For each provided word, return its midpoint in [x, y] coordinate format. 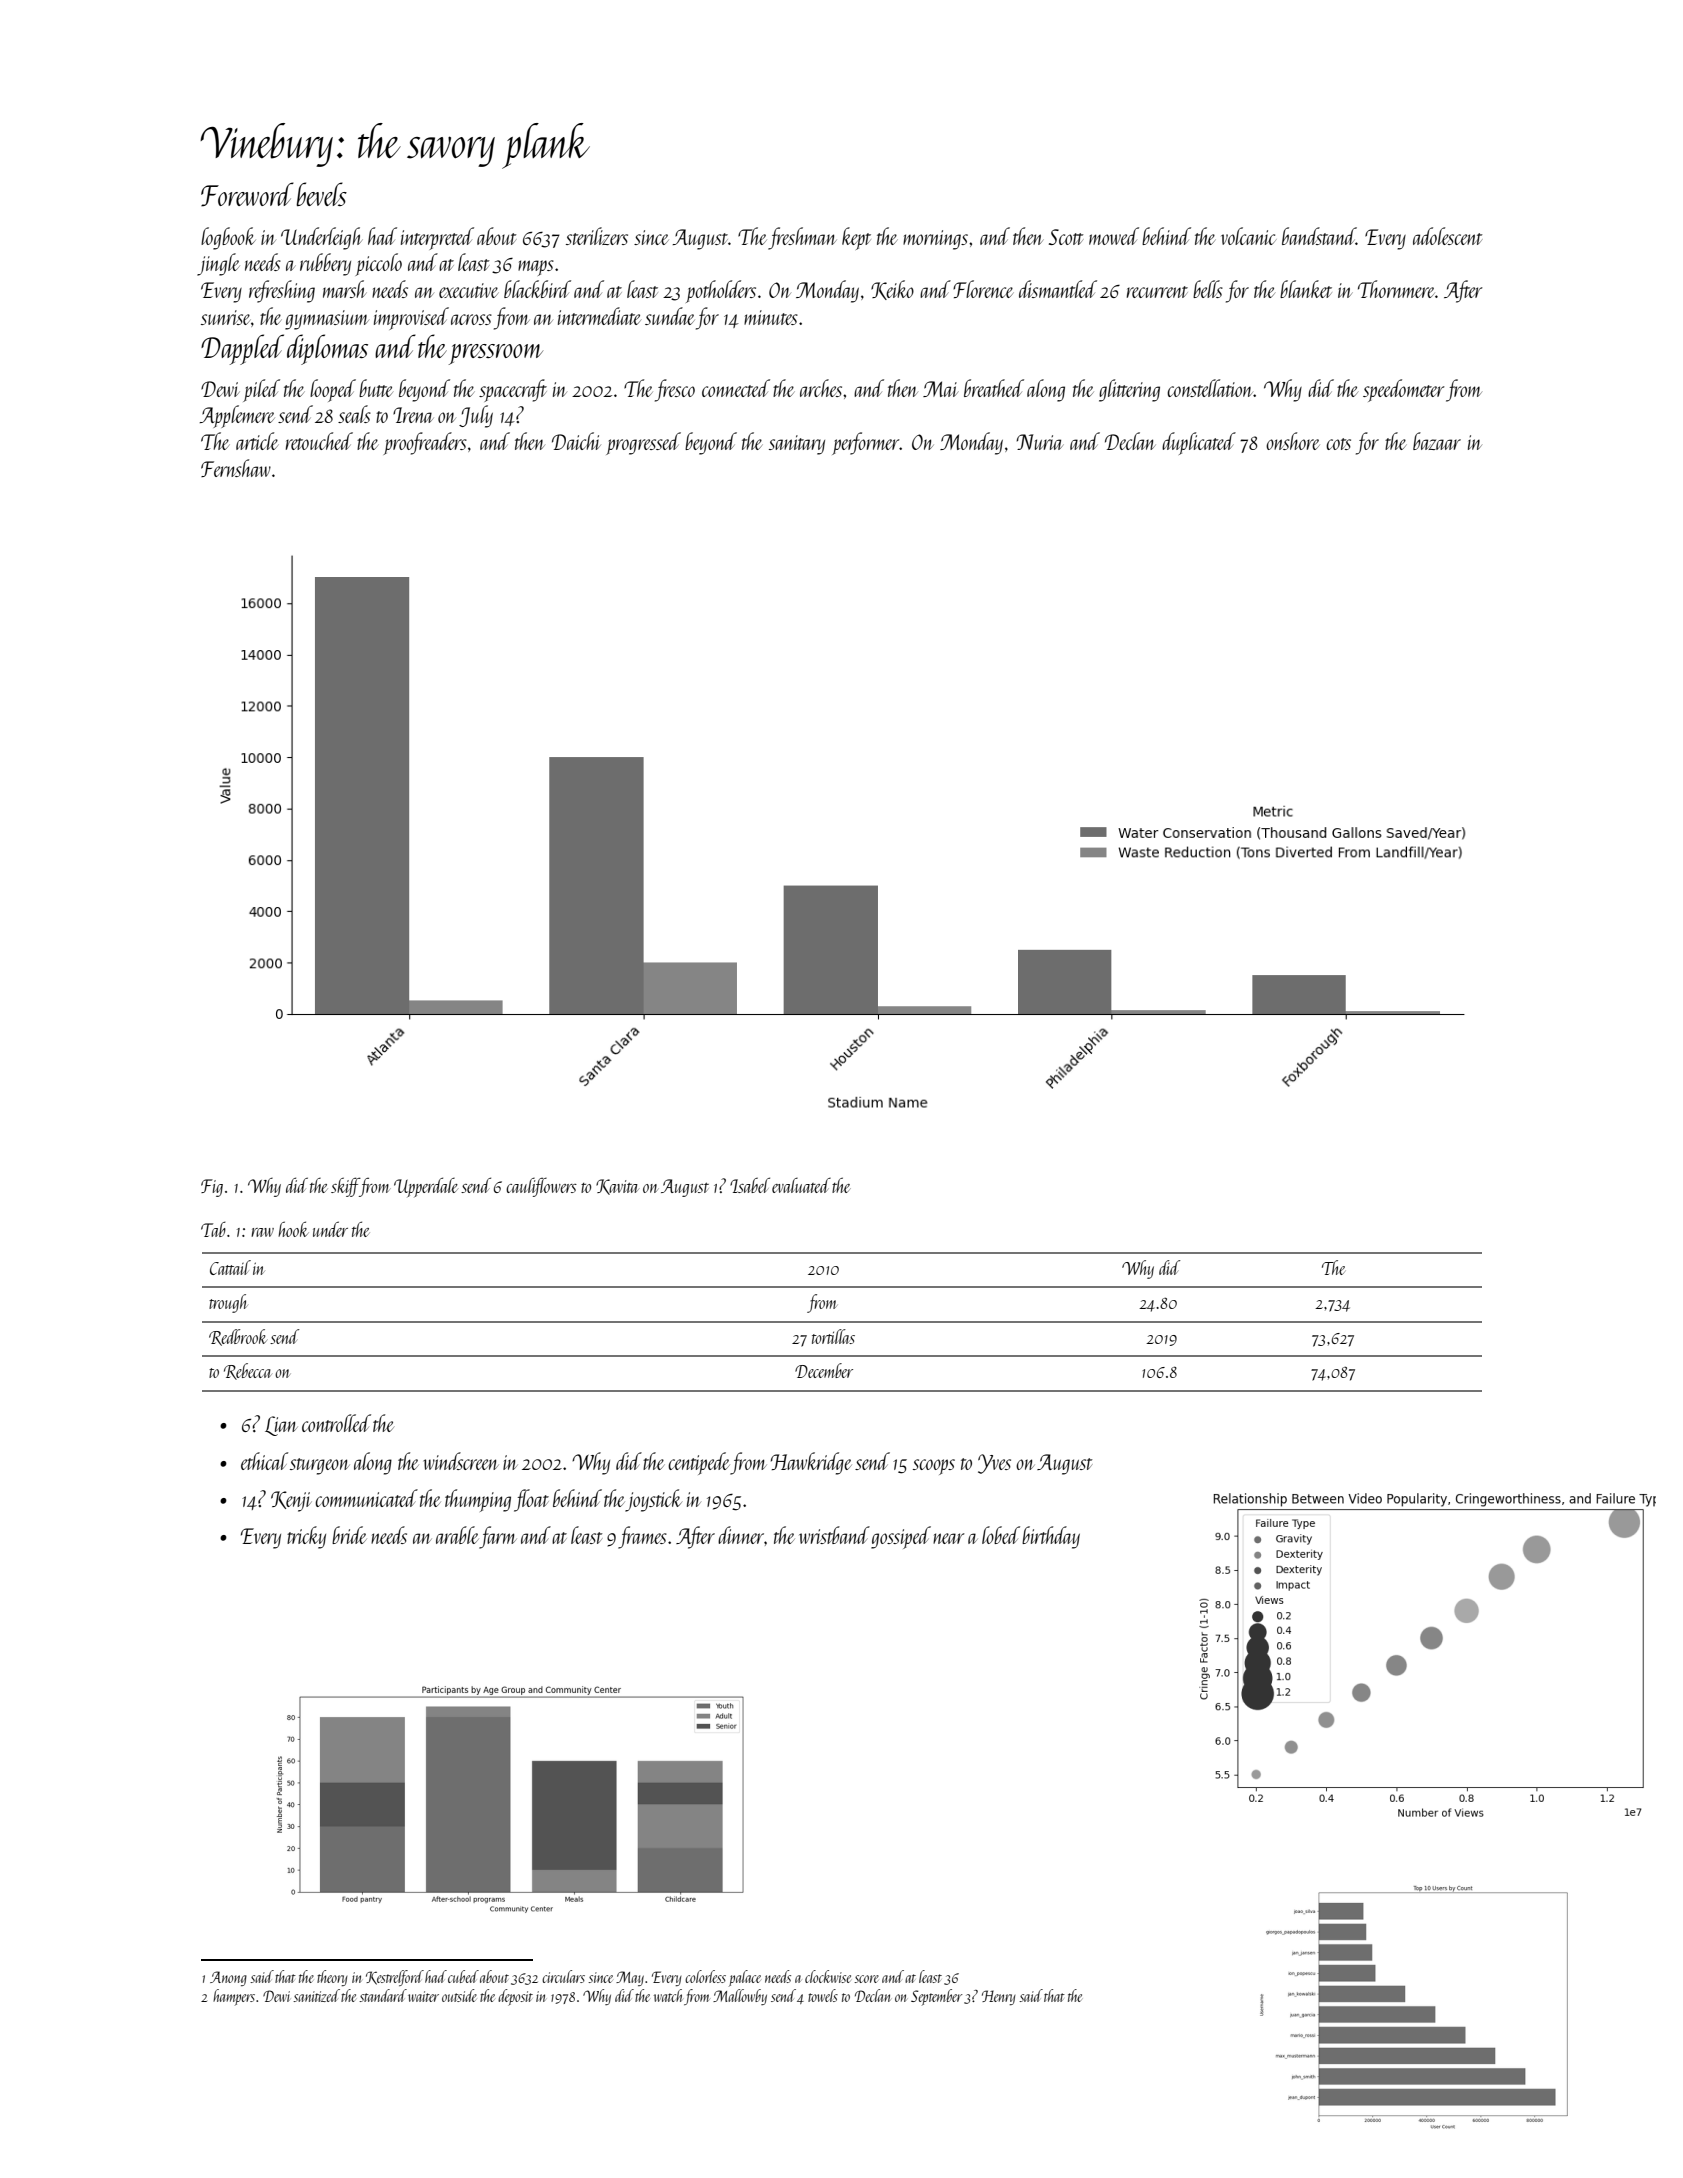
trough [228, 1303]
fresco [675, 390]
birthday [1051, 1537]
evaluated [801, 1185]
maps [536, 268]
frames [642, 1537]
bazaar [1437, 441]
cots [1338, 444]
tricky [306, 1537]
